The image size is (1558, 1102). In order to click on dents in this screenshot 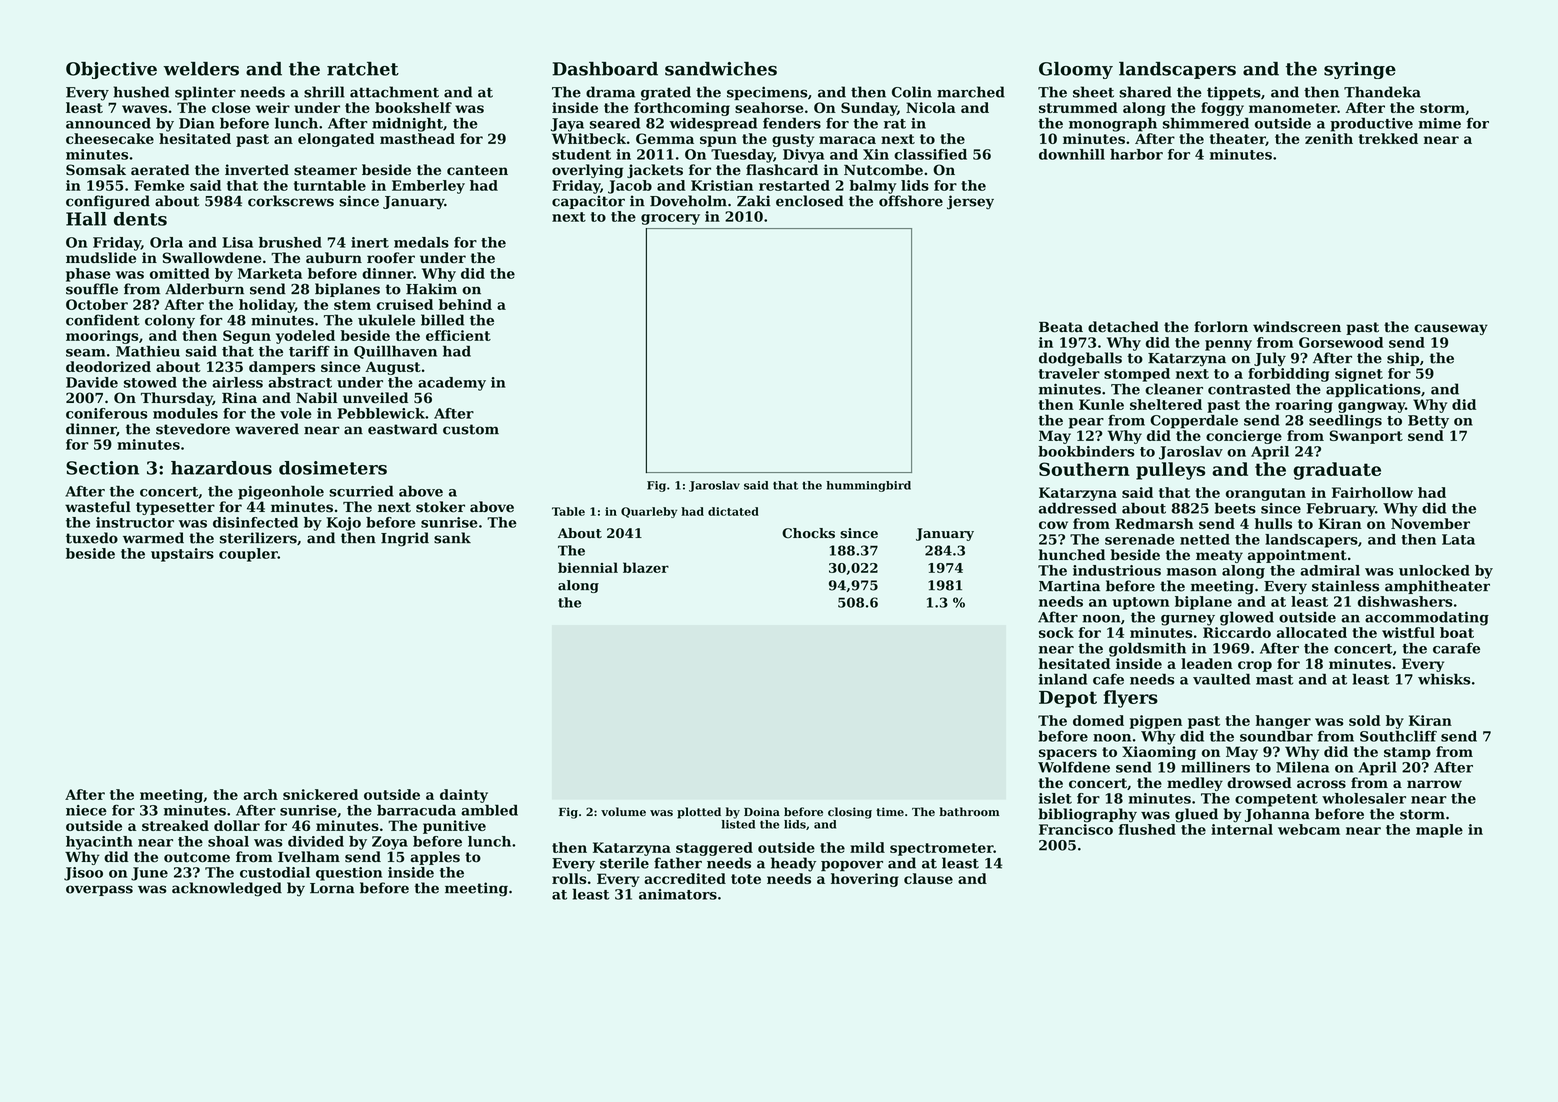, I will do `click(140, 219)`.
